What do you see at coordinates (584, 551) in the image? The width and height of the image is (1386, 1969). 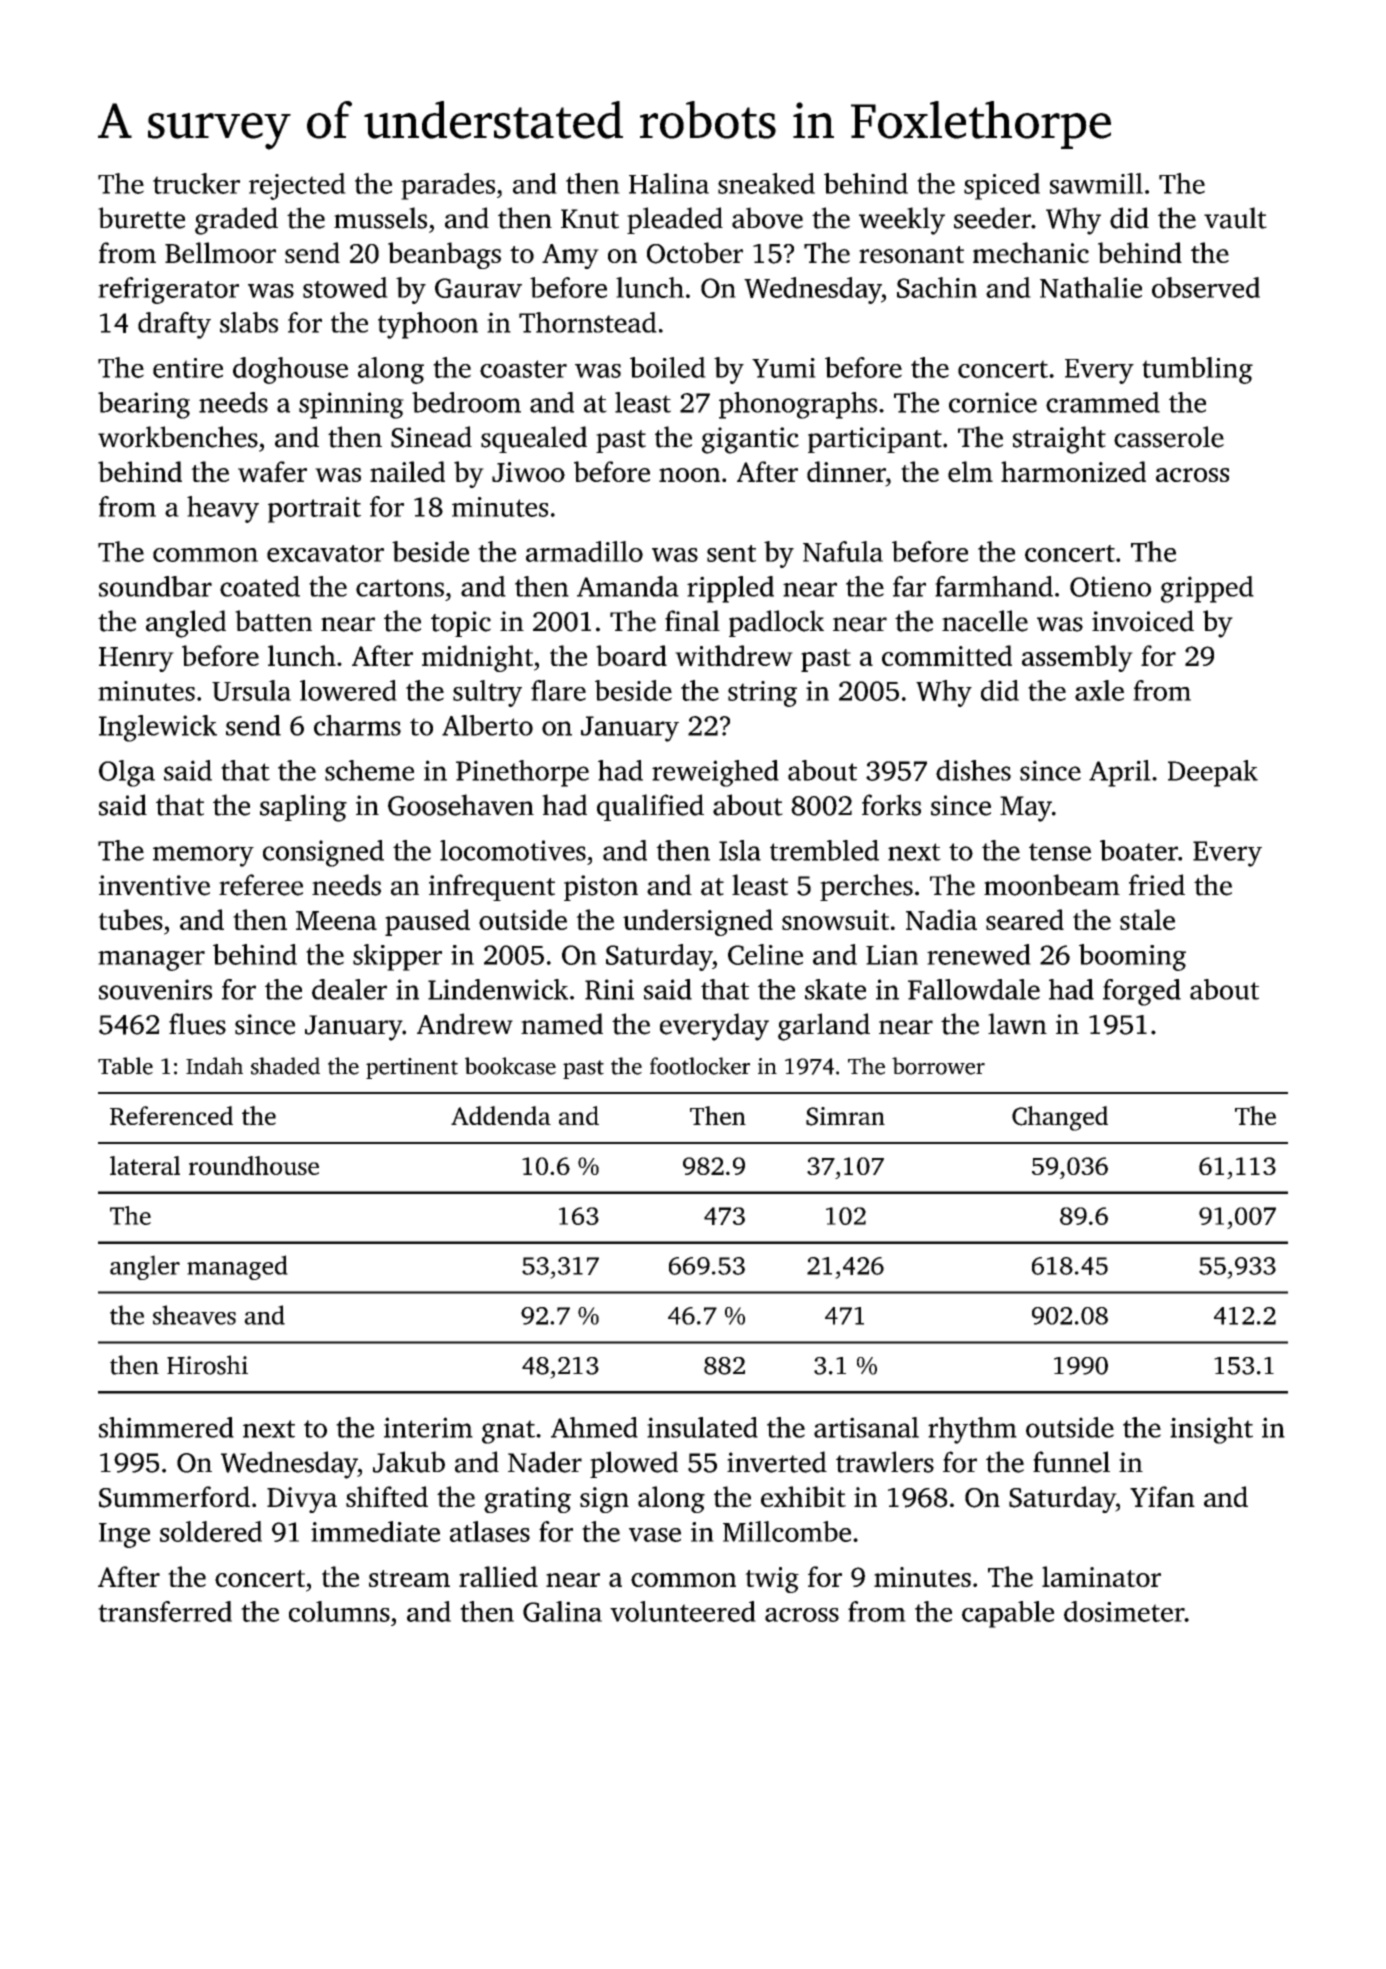 I see `armadillo` at bounding box center [584, 551].
